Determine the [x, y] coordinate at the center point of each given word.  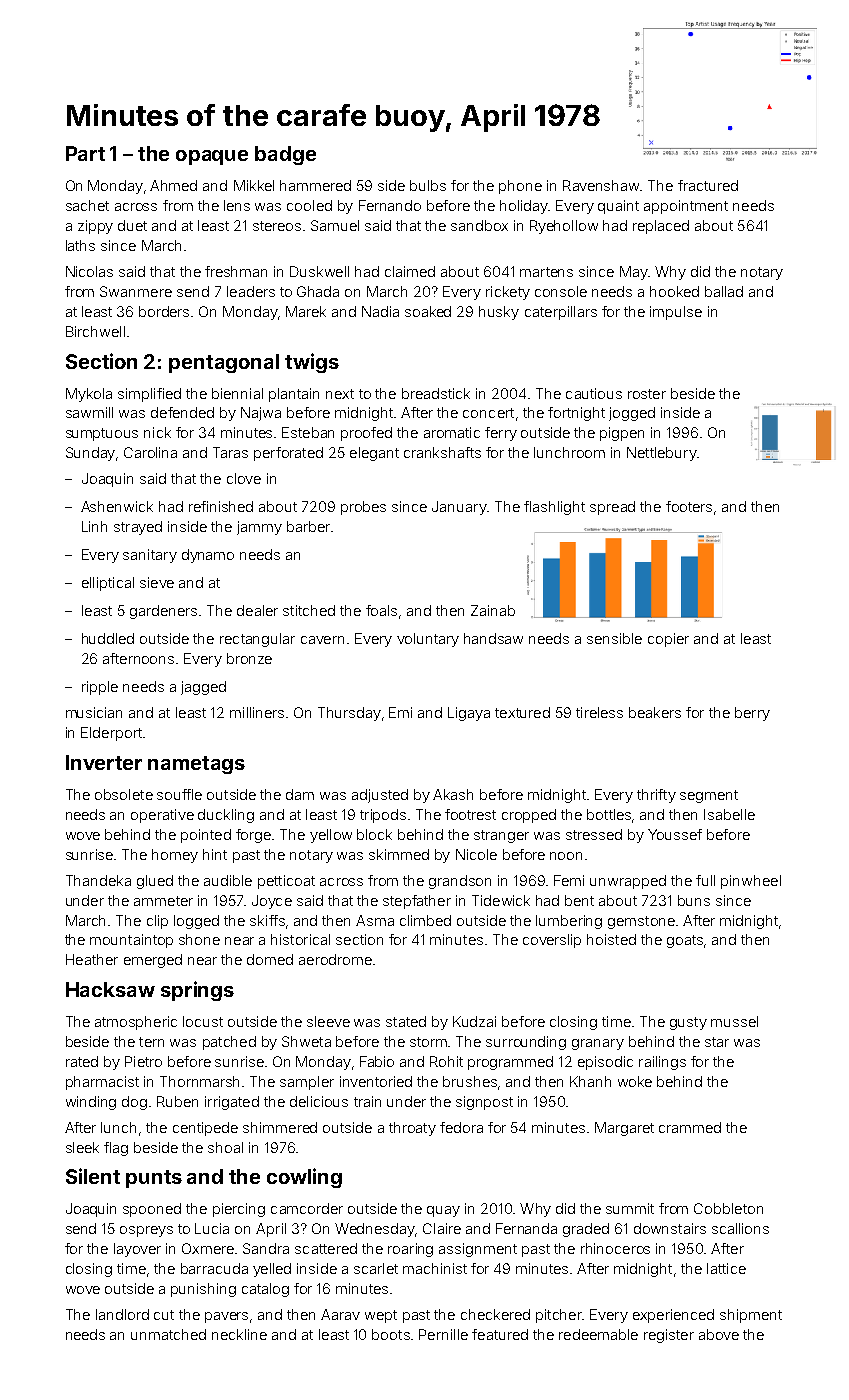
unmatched [168, 1334]
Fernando [390, 205]
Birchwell [95, 331]
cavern [322, 640]
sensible [614, 638]
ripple [100, 688]
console [561, 291]
